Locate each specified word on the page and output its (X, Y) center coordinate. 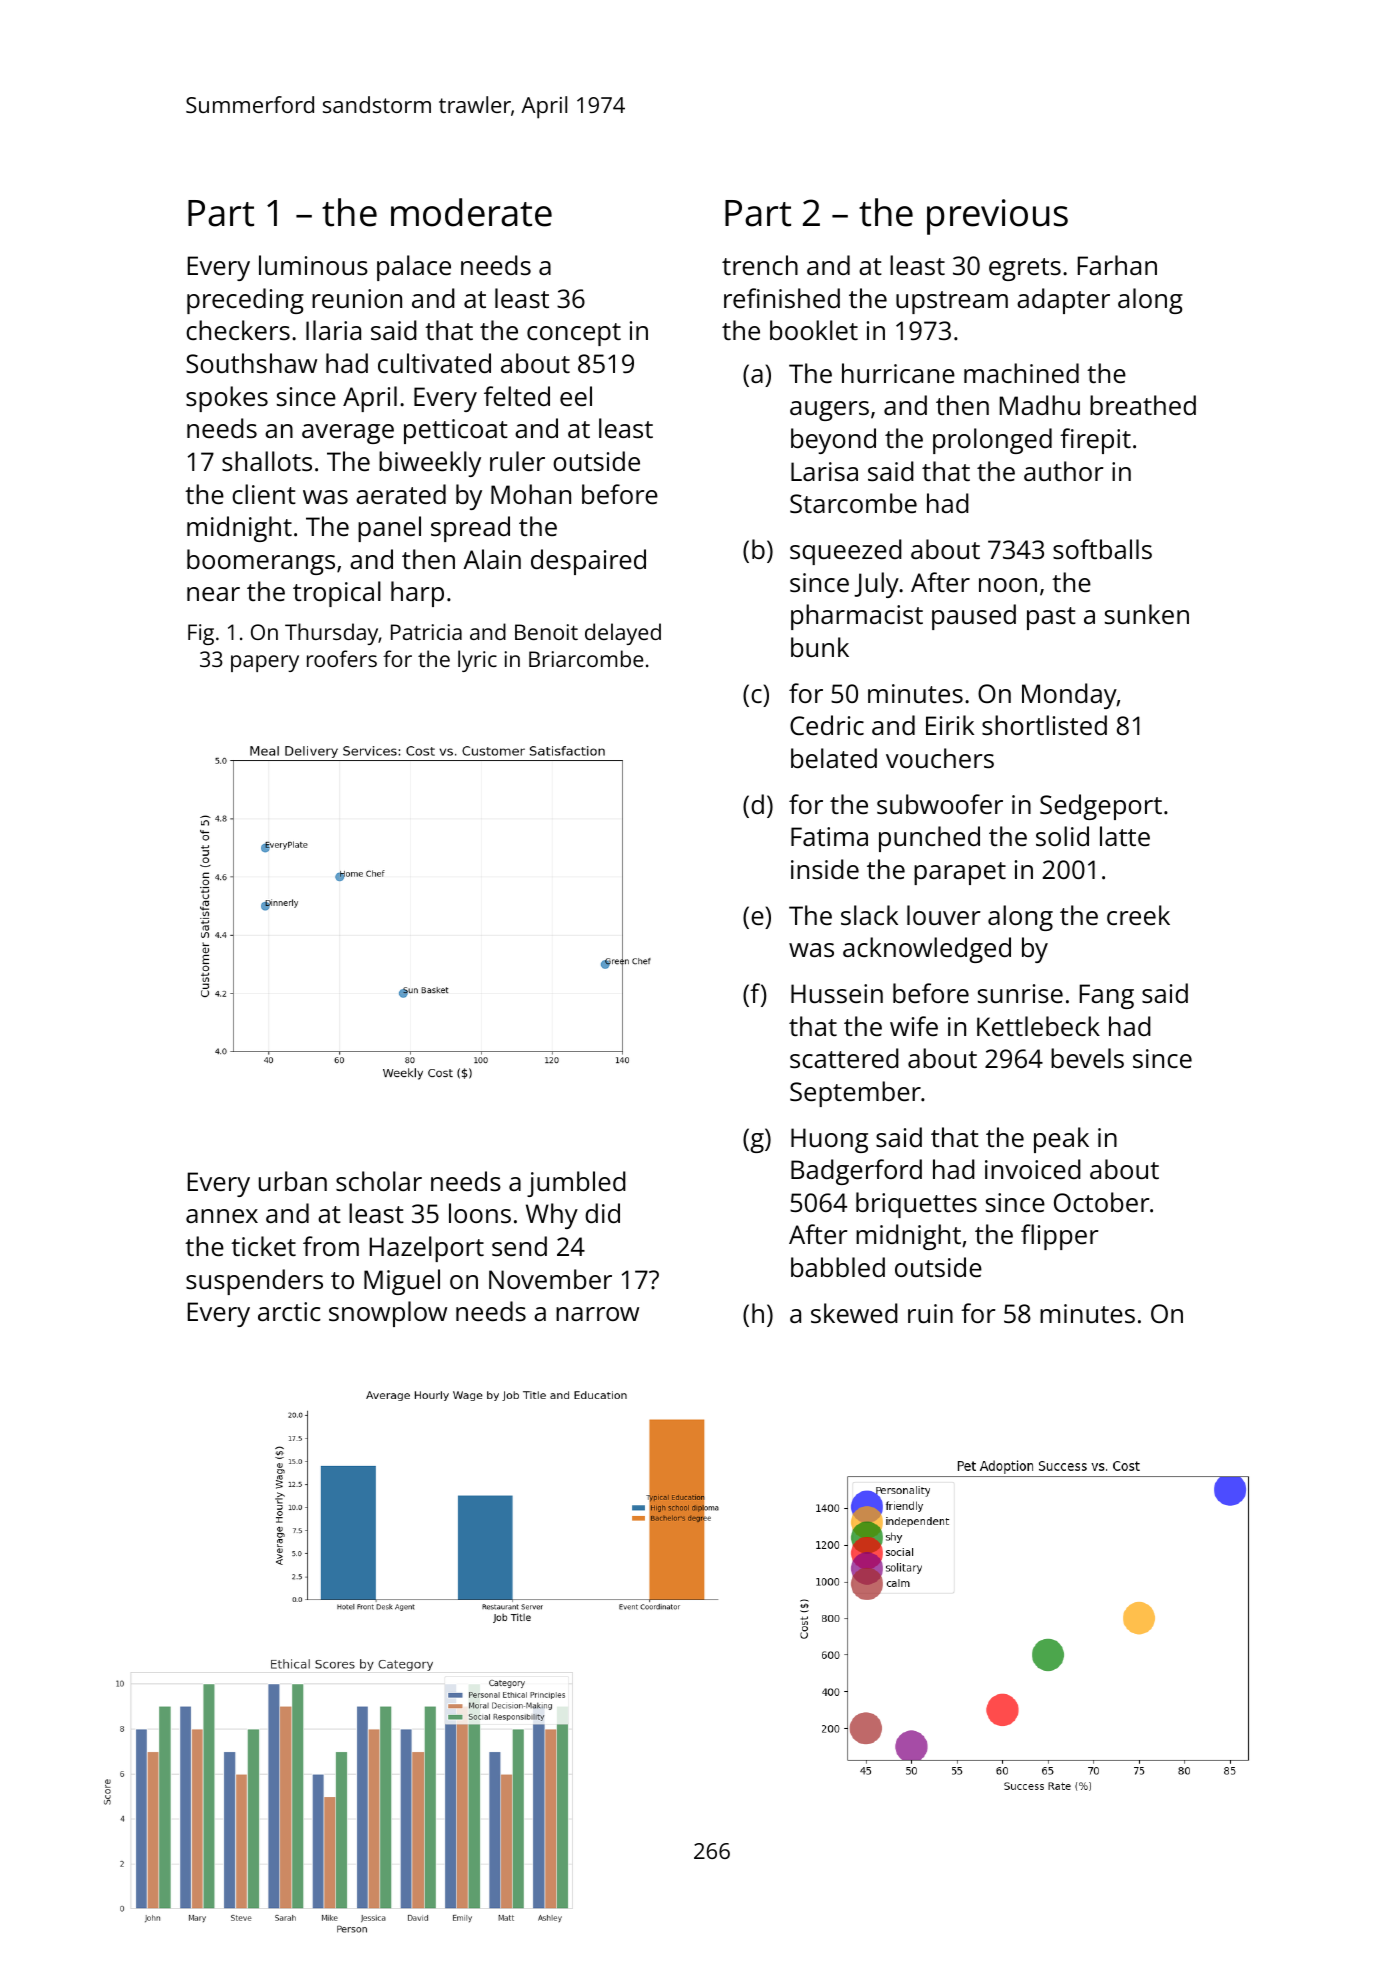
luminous (313, 265)
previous (997, 217)
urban (293, 1181)
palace (414, 268)
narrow (597, 1314)
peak (1061, 1140)
